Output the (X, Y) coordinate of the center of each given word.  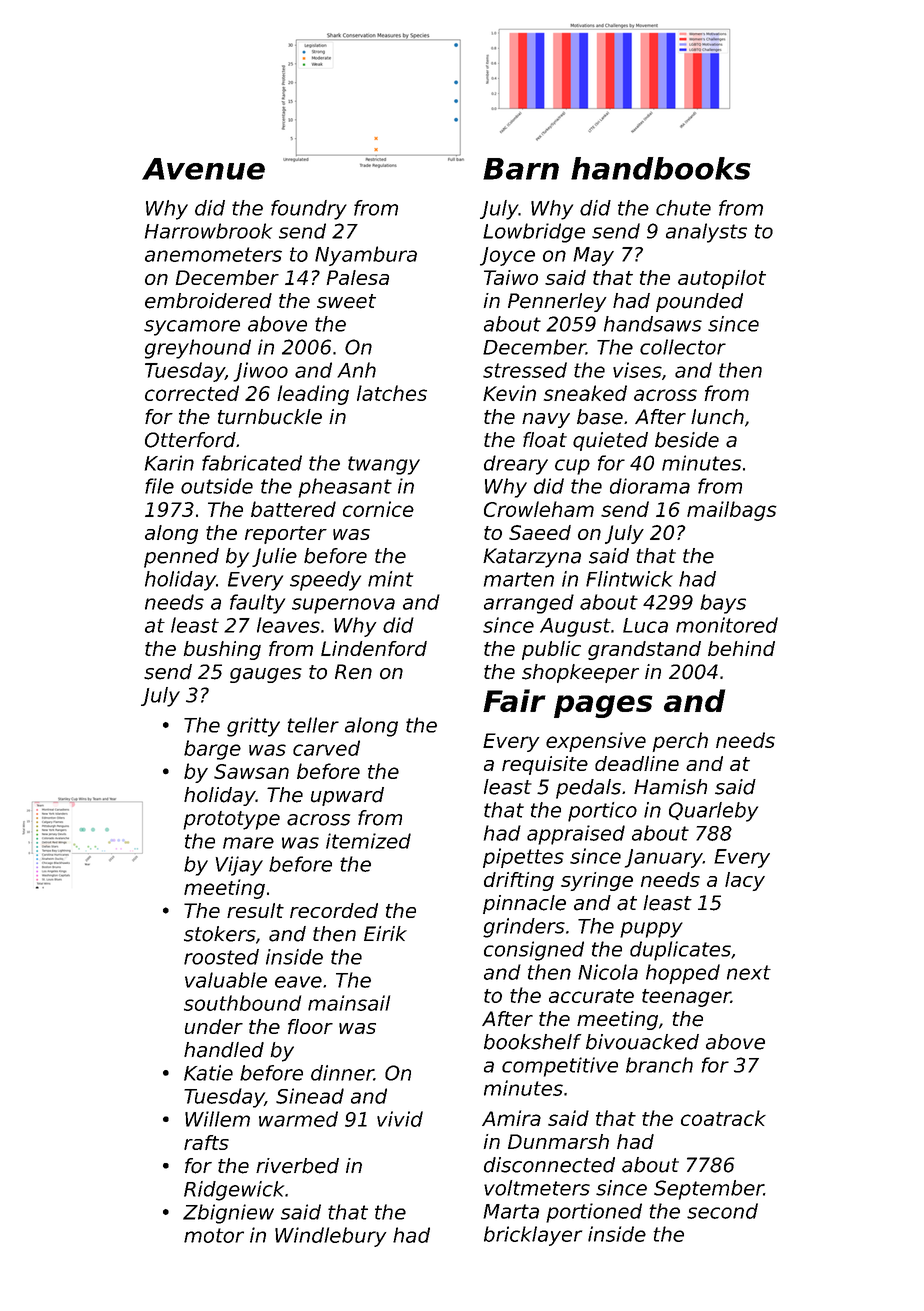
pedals (588, 789)
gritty (253, 727)
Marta (511, 1211)
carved (326, 748)
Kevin (509, 393)
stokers (220, 934)
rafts (206, 1142)
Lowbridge (534, 233)
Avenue (203, 169)
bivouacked (642, 1042)
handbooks (661, 168)
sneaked (585, 393)
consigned (534, 951)
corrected (192, 393)
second (722, 1211)
